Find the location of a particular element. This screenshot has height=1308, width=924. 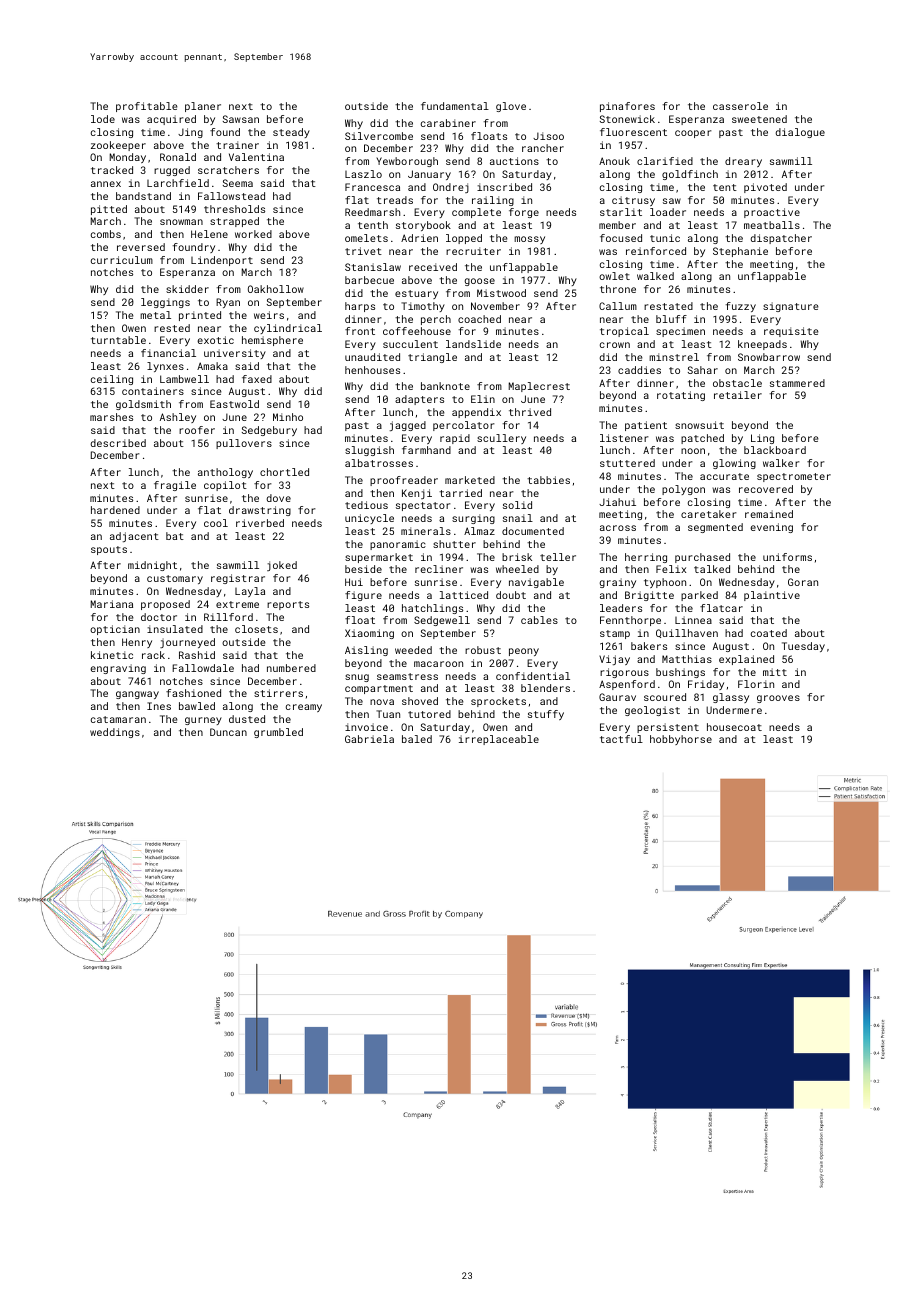

percolator is located at coordinates (464, 426).
